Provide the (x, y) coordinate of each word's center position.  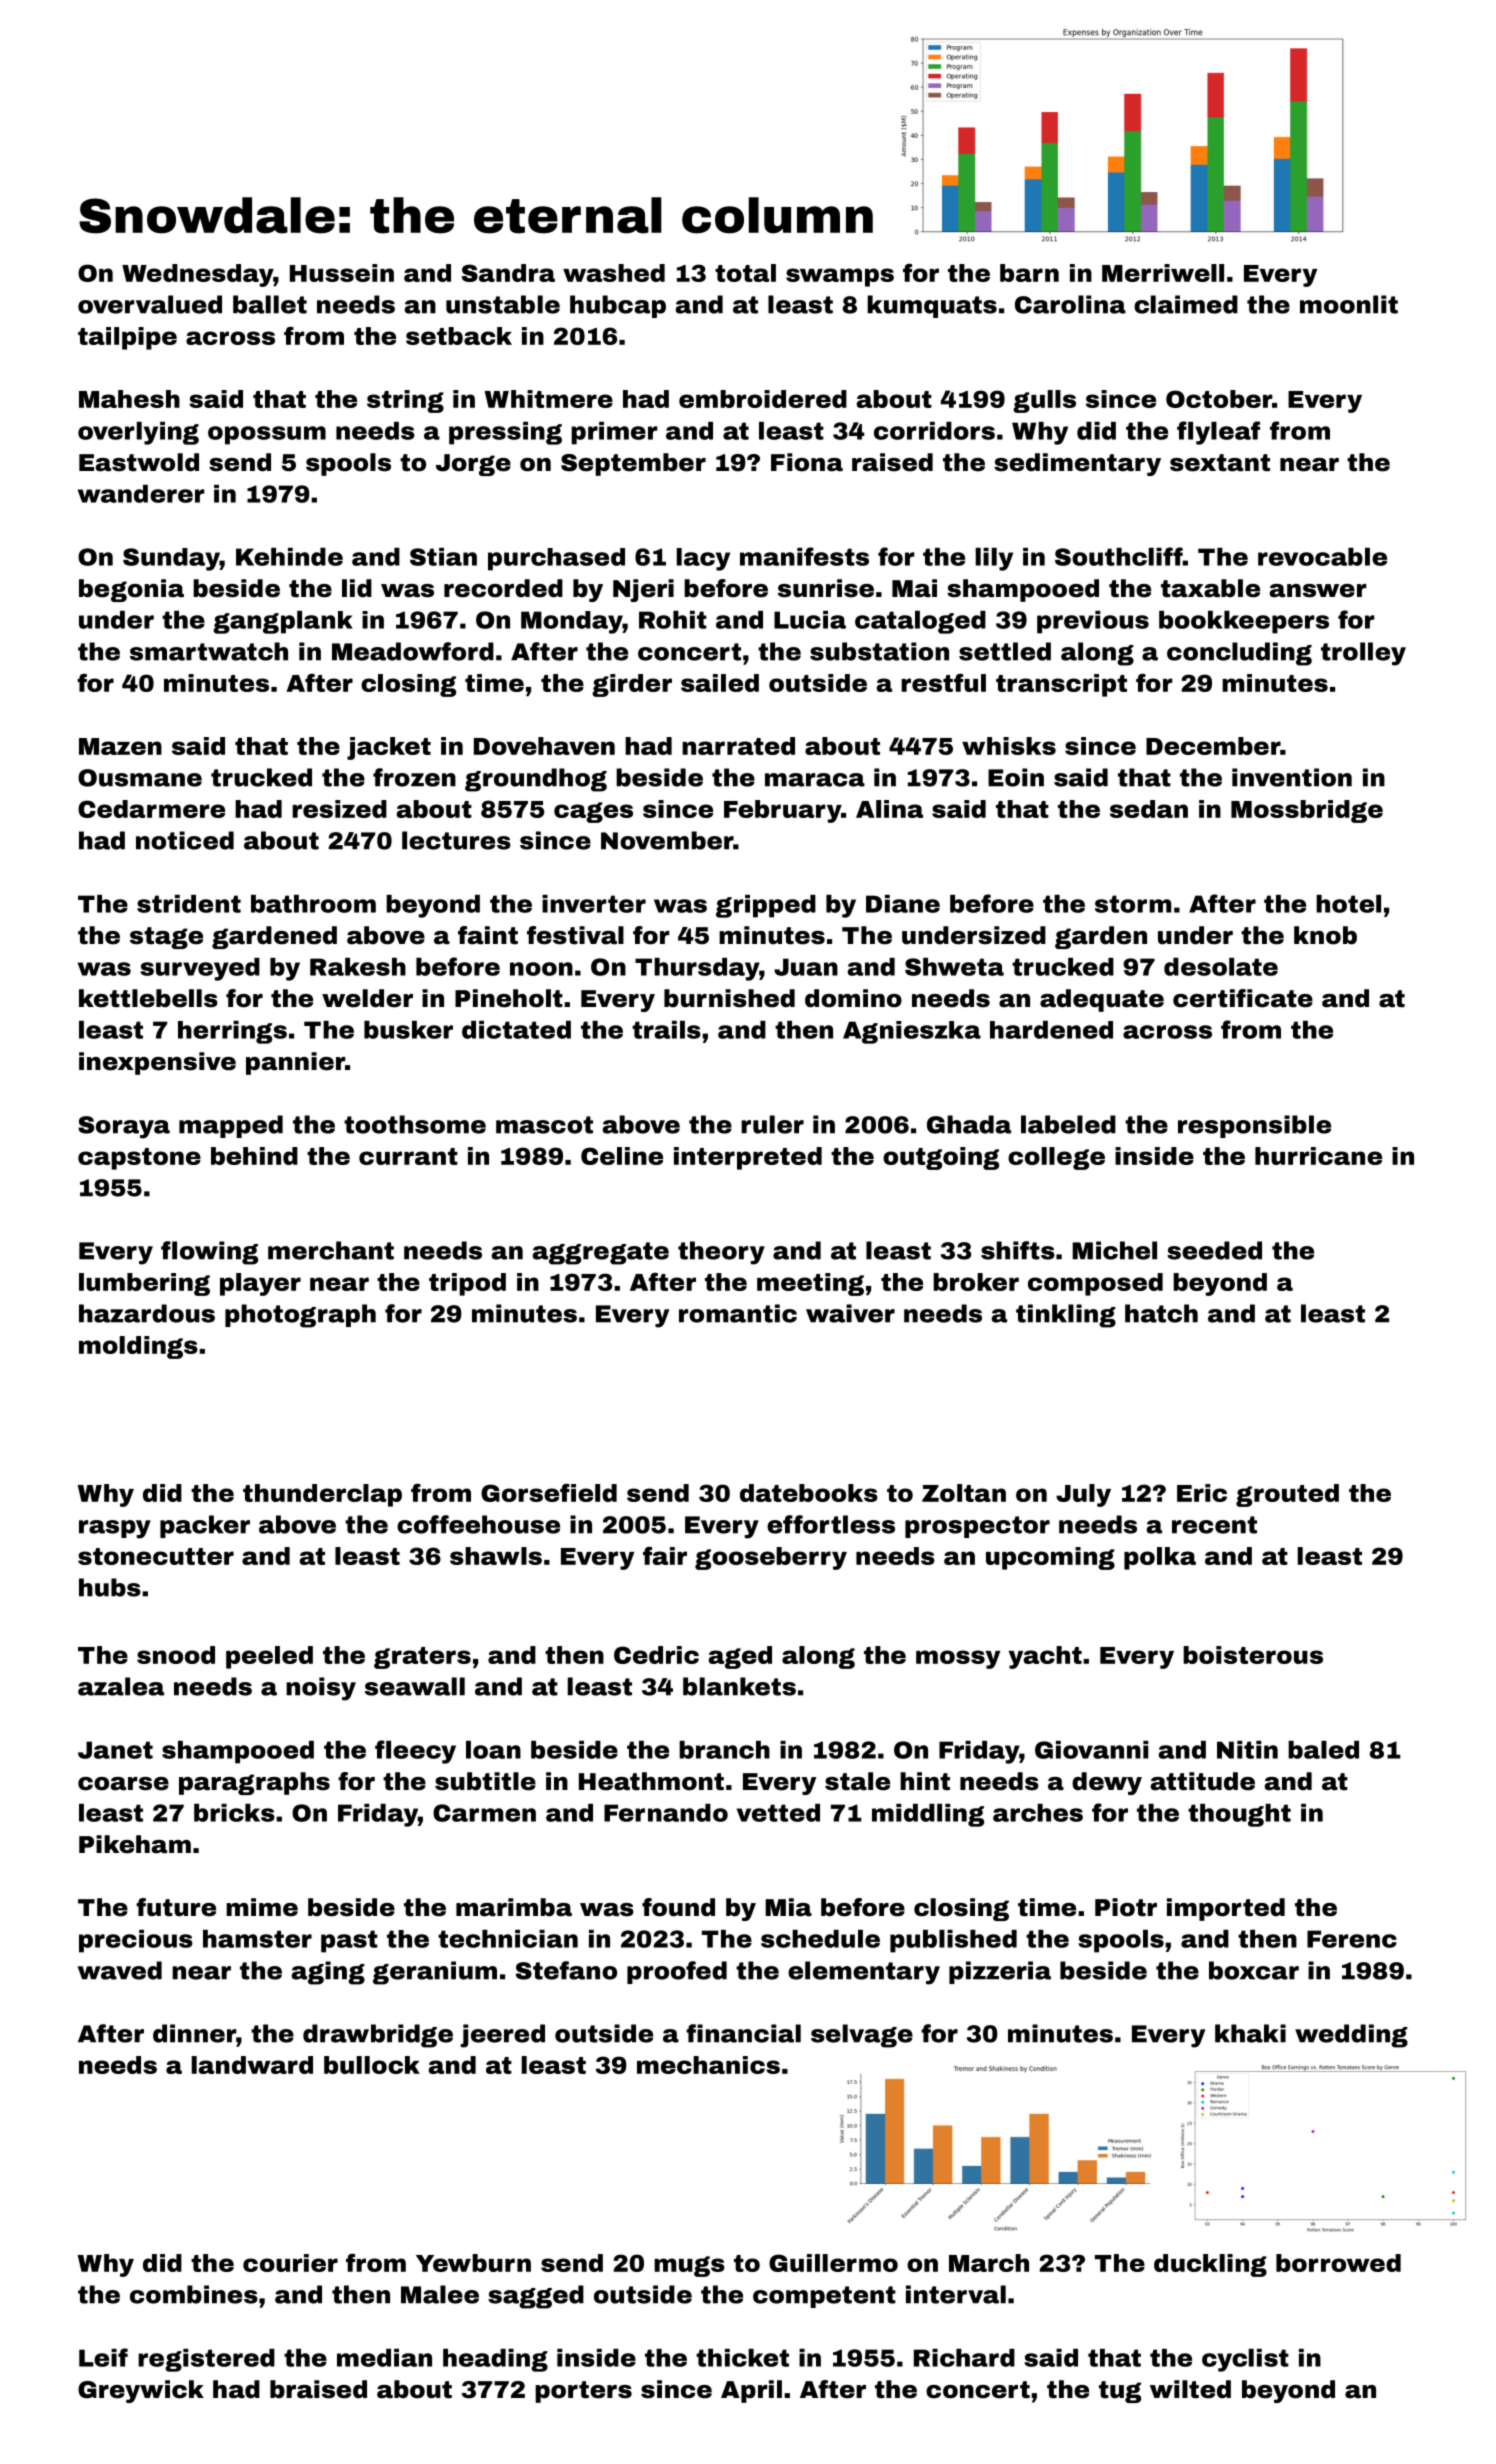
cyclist (1245, 2360)
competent (824, 2297)
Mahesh (129, 399)
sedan (1149, 809)
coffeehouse (478, 1524)
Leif (103, 2357)
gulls (1044, 401)
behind (254, 1156)
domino (853, 998)
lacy (703, 559)
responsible (1254, 1126)
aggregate (601, 1253)
